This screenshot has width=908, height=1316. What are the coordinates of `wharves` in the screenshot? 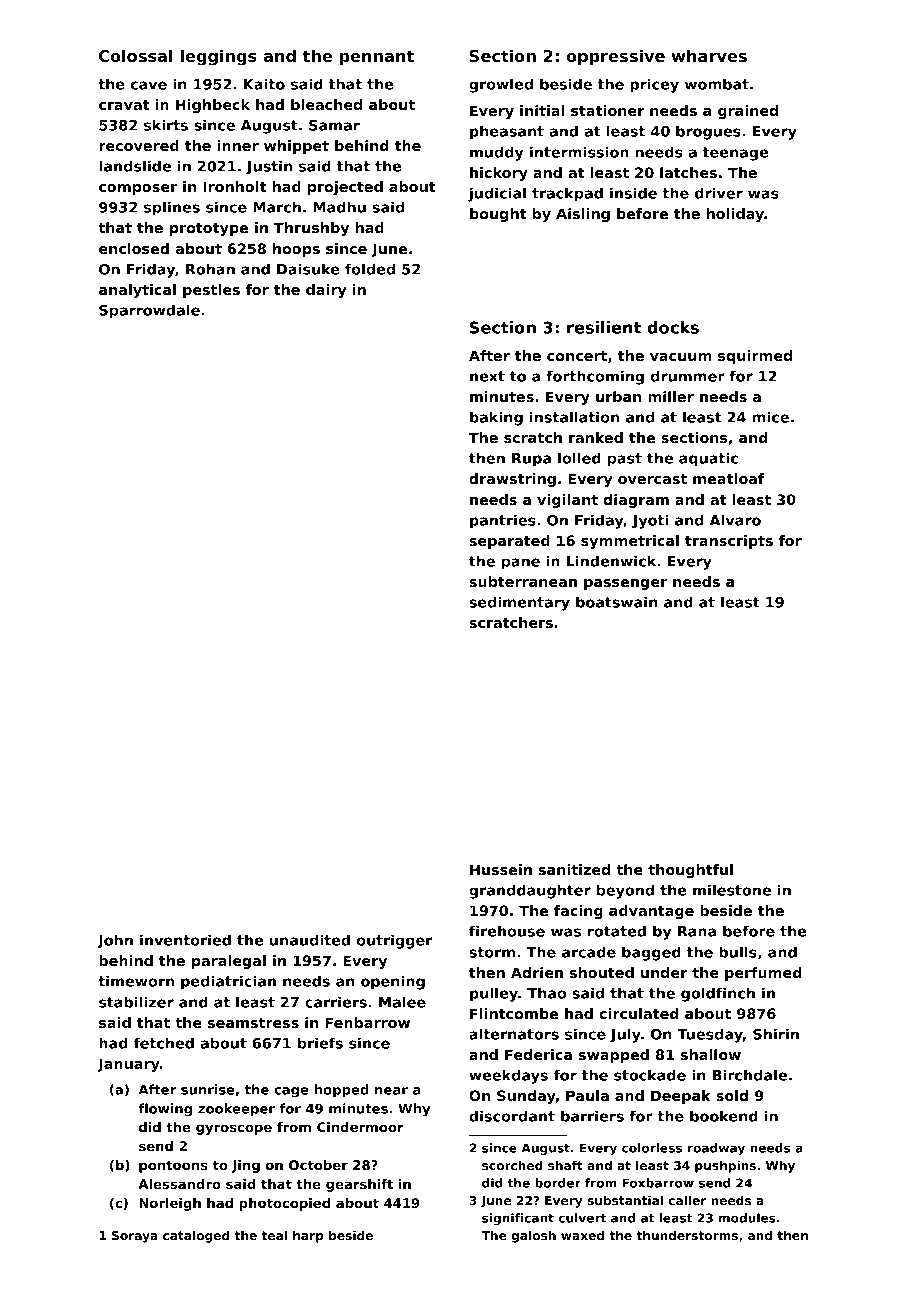 It's located at (709, 55).
